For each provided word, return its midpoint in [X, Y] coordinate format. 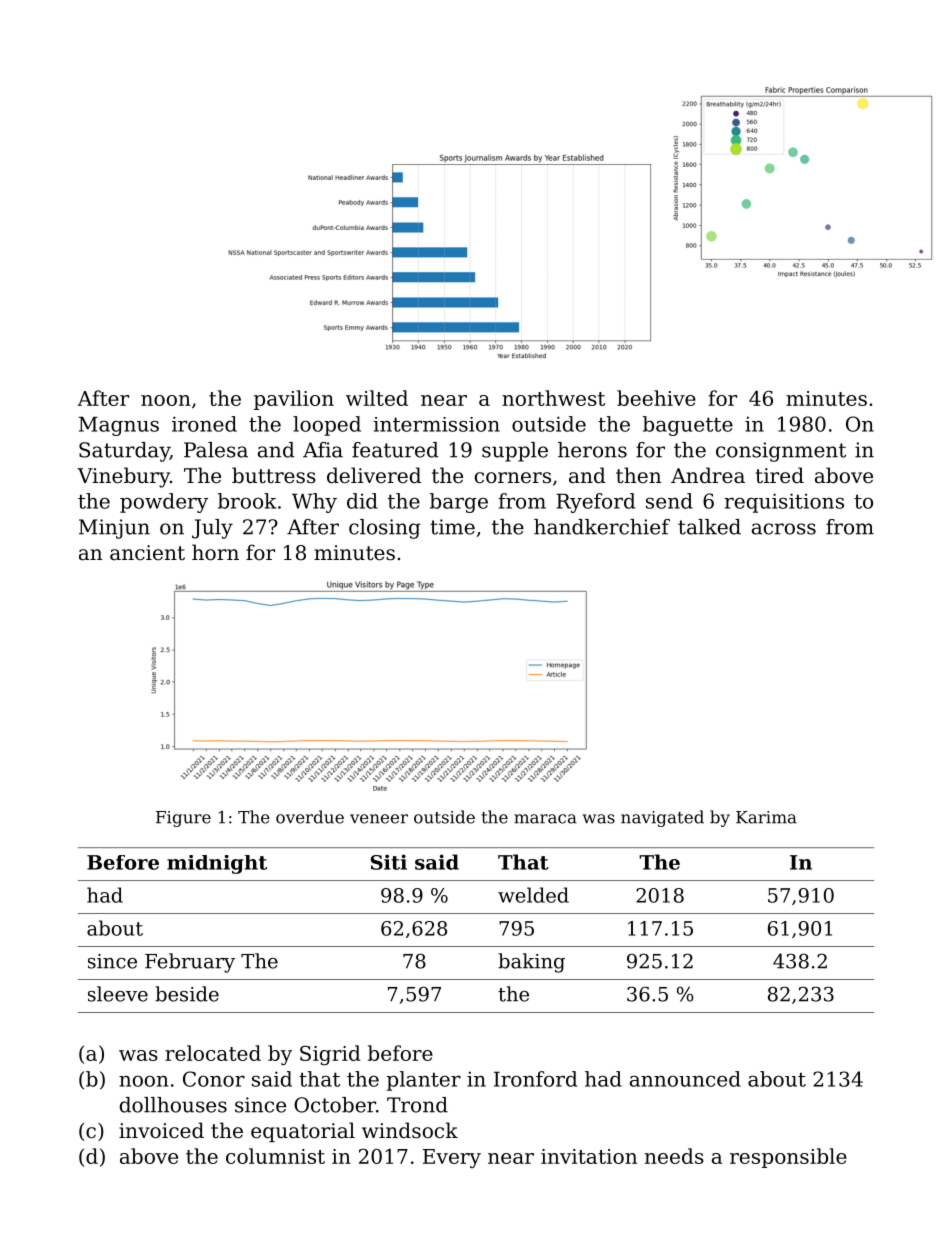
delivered [374, 475]
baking [531, 963]
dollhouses [173, 1105]
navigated [662, 818]
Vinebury [123, 477]
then [638, 475]
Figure [183, 819]
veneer [379, 819]
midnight [217, 864]
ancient [147, 552]
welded [533, 895]
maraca [545, 819]
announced [685, 1079]
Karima [766, 817]
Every [452, 1158]
